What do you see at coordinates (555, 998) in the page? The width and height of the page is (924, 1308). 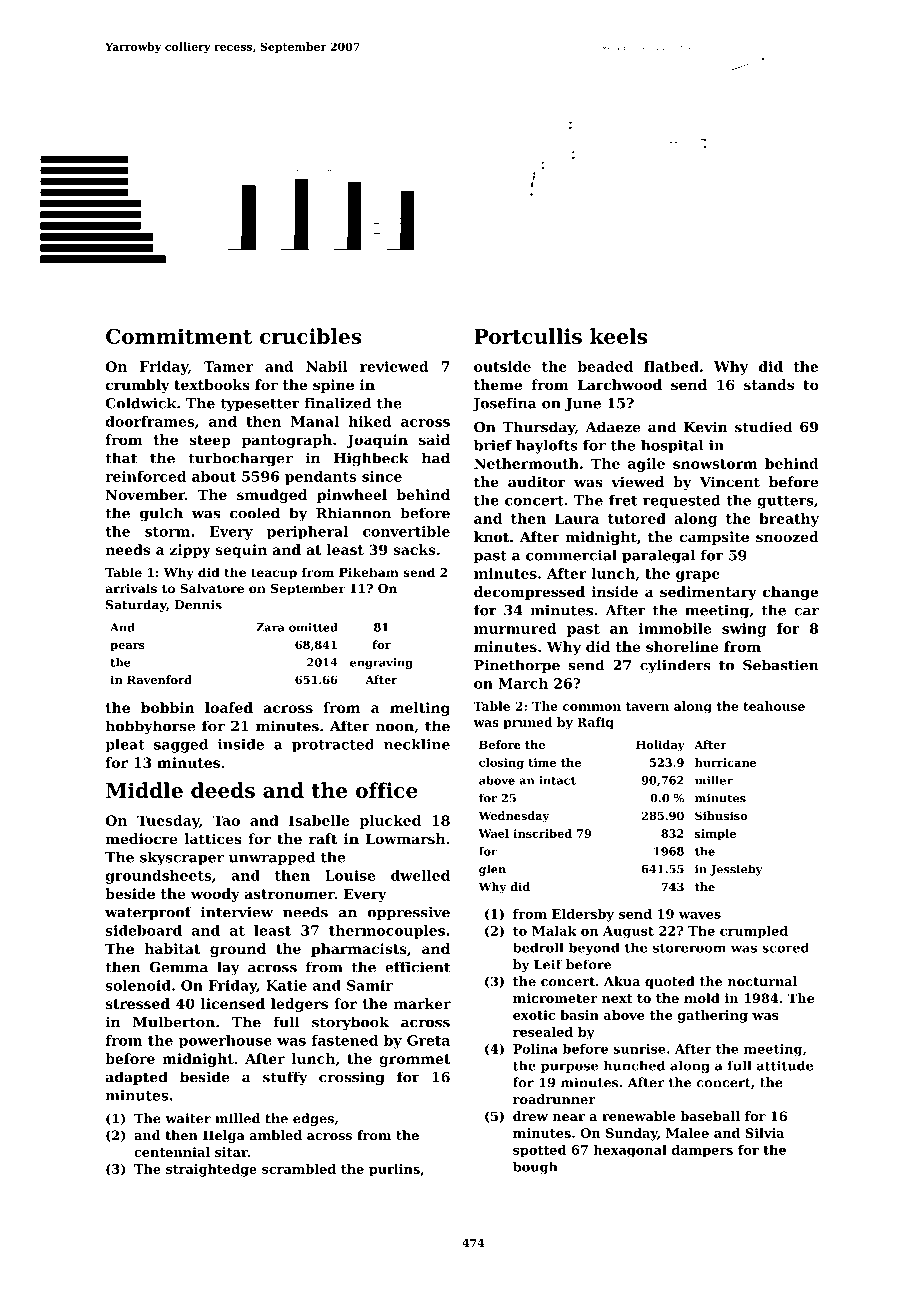 I see `micrometer` at bounding box center [555, 998].
